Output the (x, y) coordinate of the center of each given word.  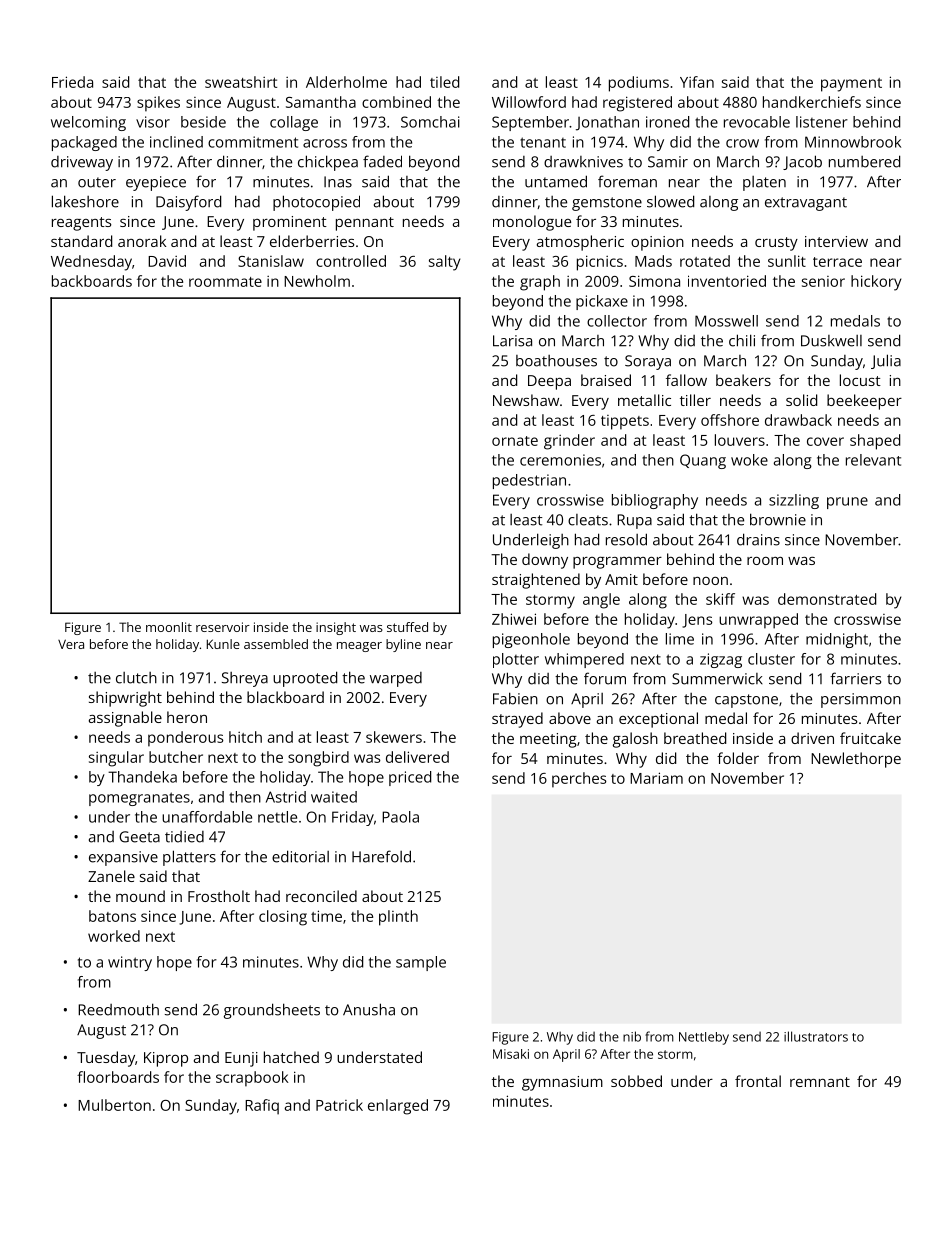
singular (116, 759)
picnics (600, 263)
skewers (394, 737)
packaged (84, 143)
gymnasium (562, 1083)
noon (710, 581)
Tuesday (106, 1059)
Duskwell (831, 341)
